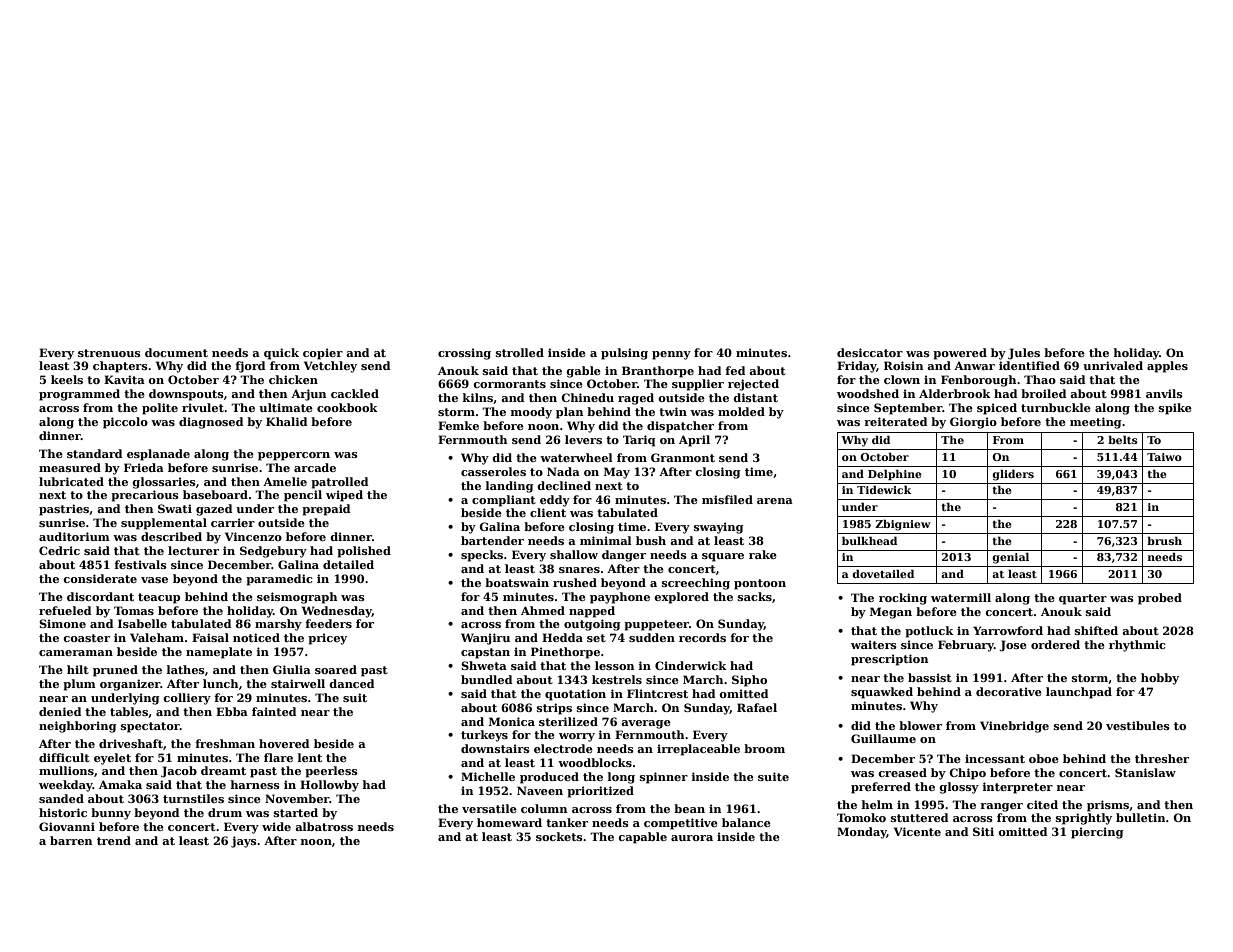 The height and width of the image is (952, 1233). I want to click on moody, so click(531, 413).
